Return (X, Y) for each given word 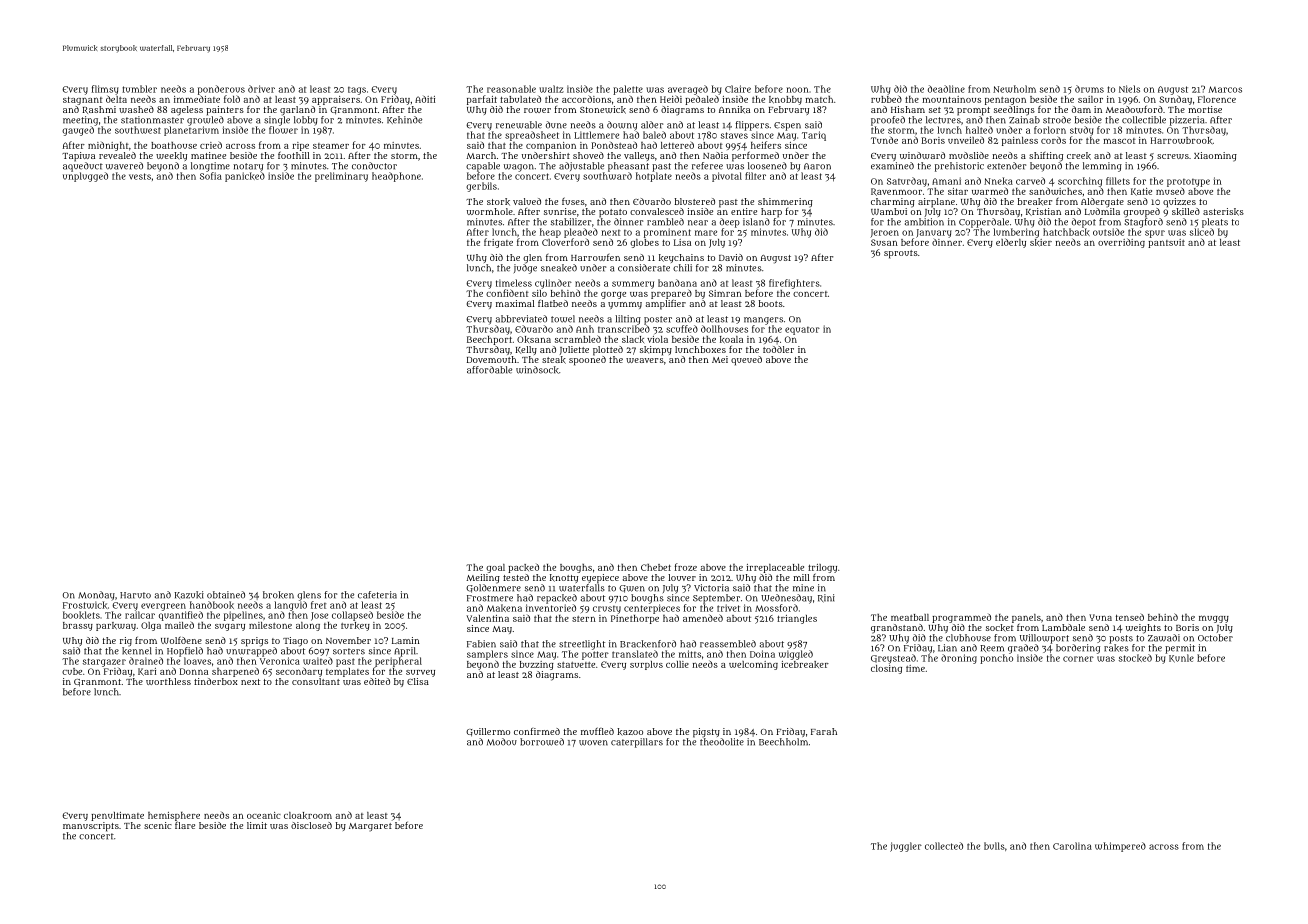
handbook (212, 605)
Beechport (489, 340)
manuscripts (91, 827)
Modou (502, 742)
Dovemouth (492, 359)
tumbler (139, 89)
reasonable (511, 89)
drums (1089, 89)
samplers (487, 655)
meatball (910, 617)
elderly (1011, 243)
